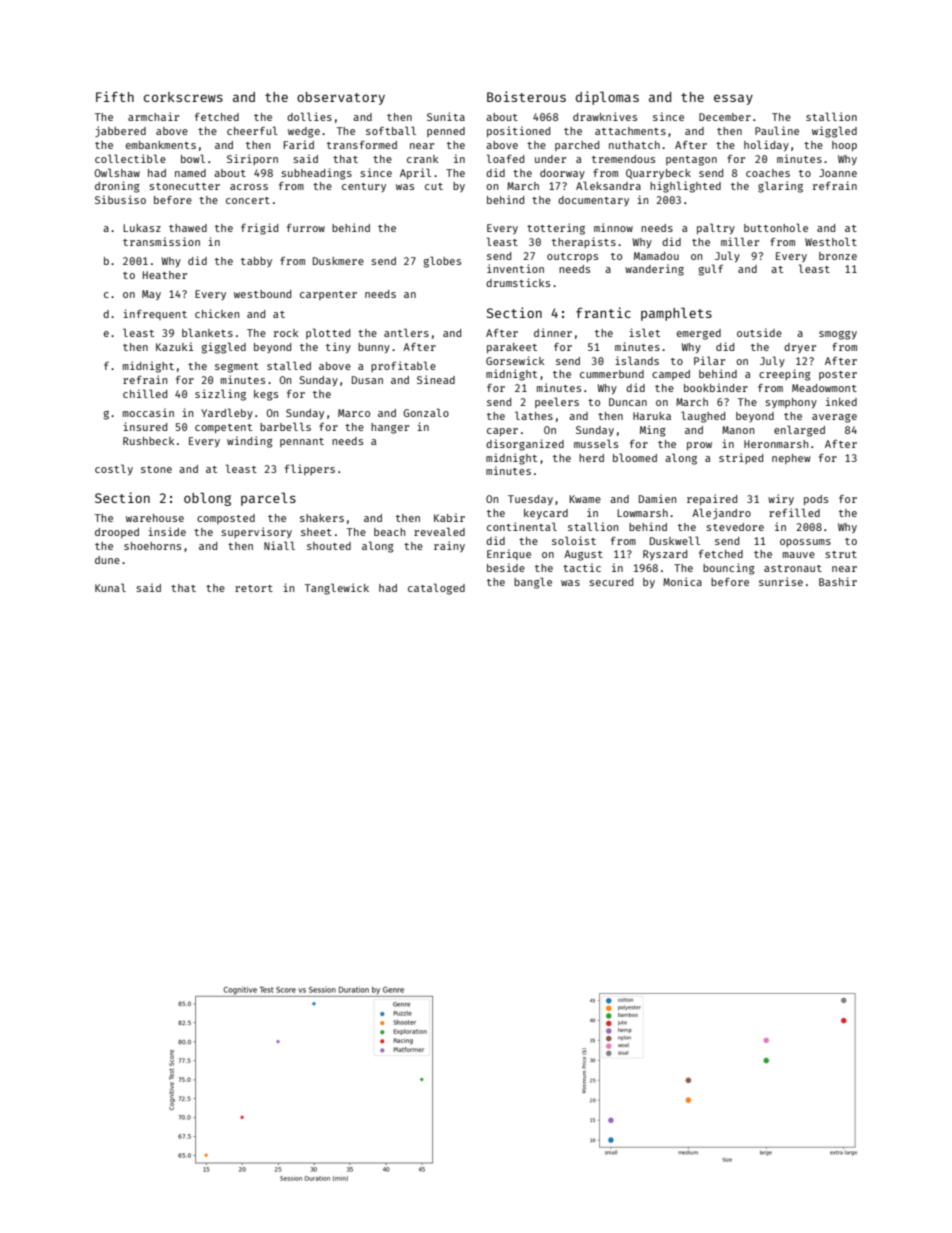 Image resolution: width=952 pixels, height=1233 pixels. What do you see at coordinates (834, 132) in the screenshot?
I see `wiggled` at bounding box center [834, 132].
